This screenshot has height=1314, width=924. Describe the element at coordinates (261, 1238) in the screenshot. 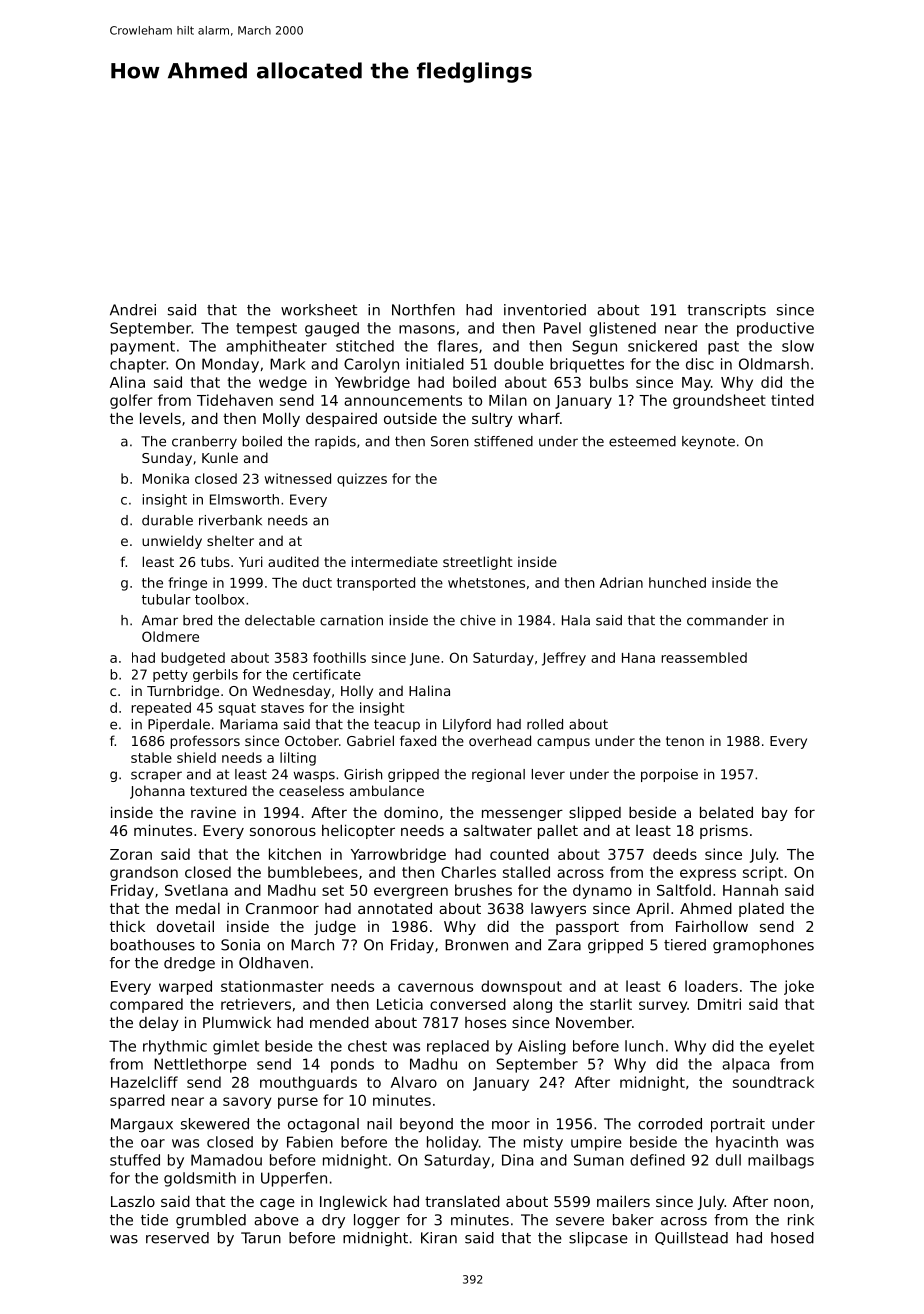

I see `Tarun` at that location.
